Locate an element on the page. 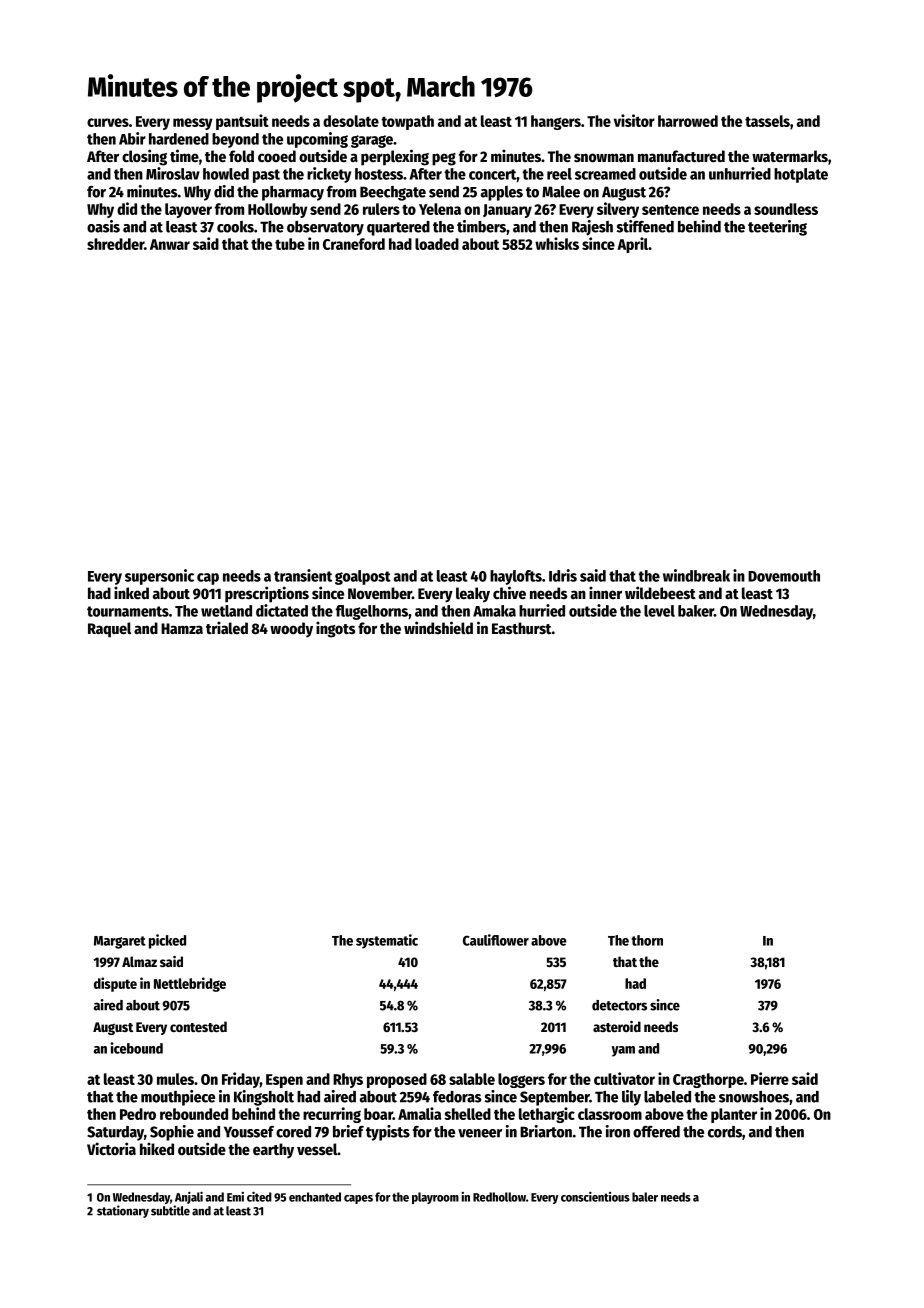  closing is located at coordinates (144, 157).
